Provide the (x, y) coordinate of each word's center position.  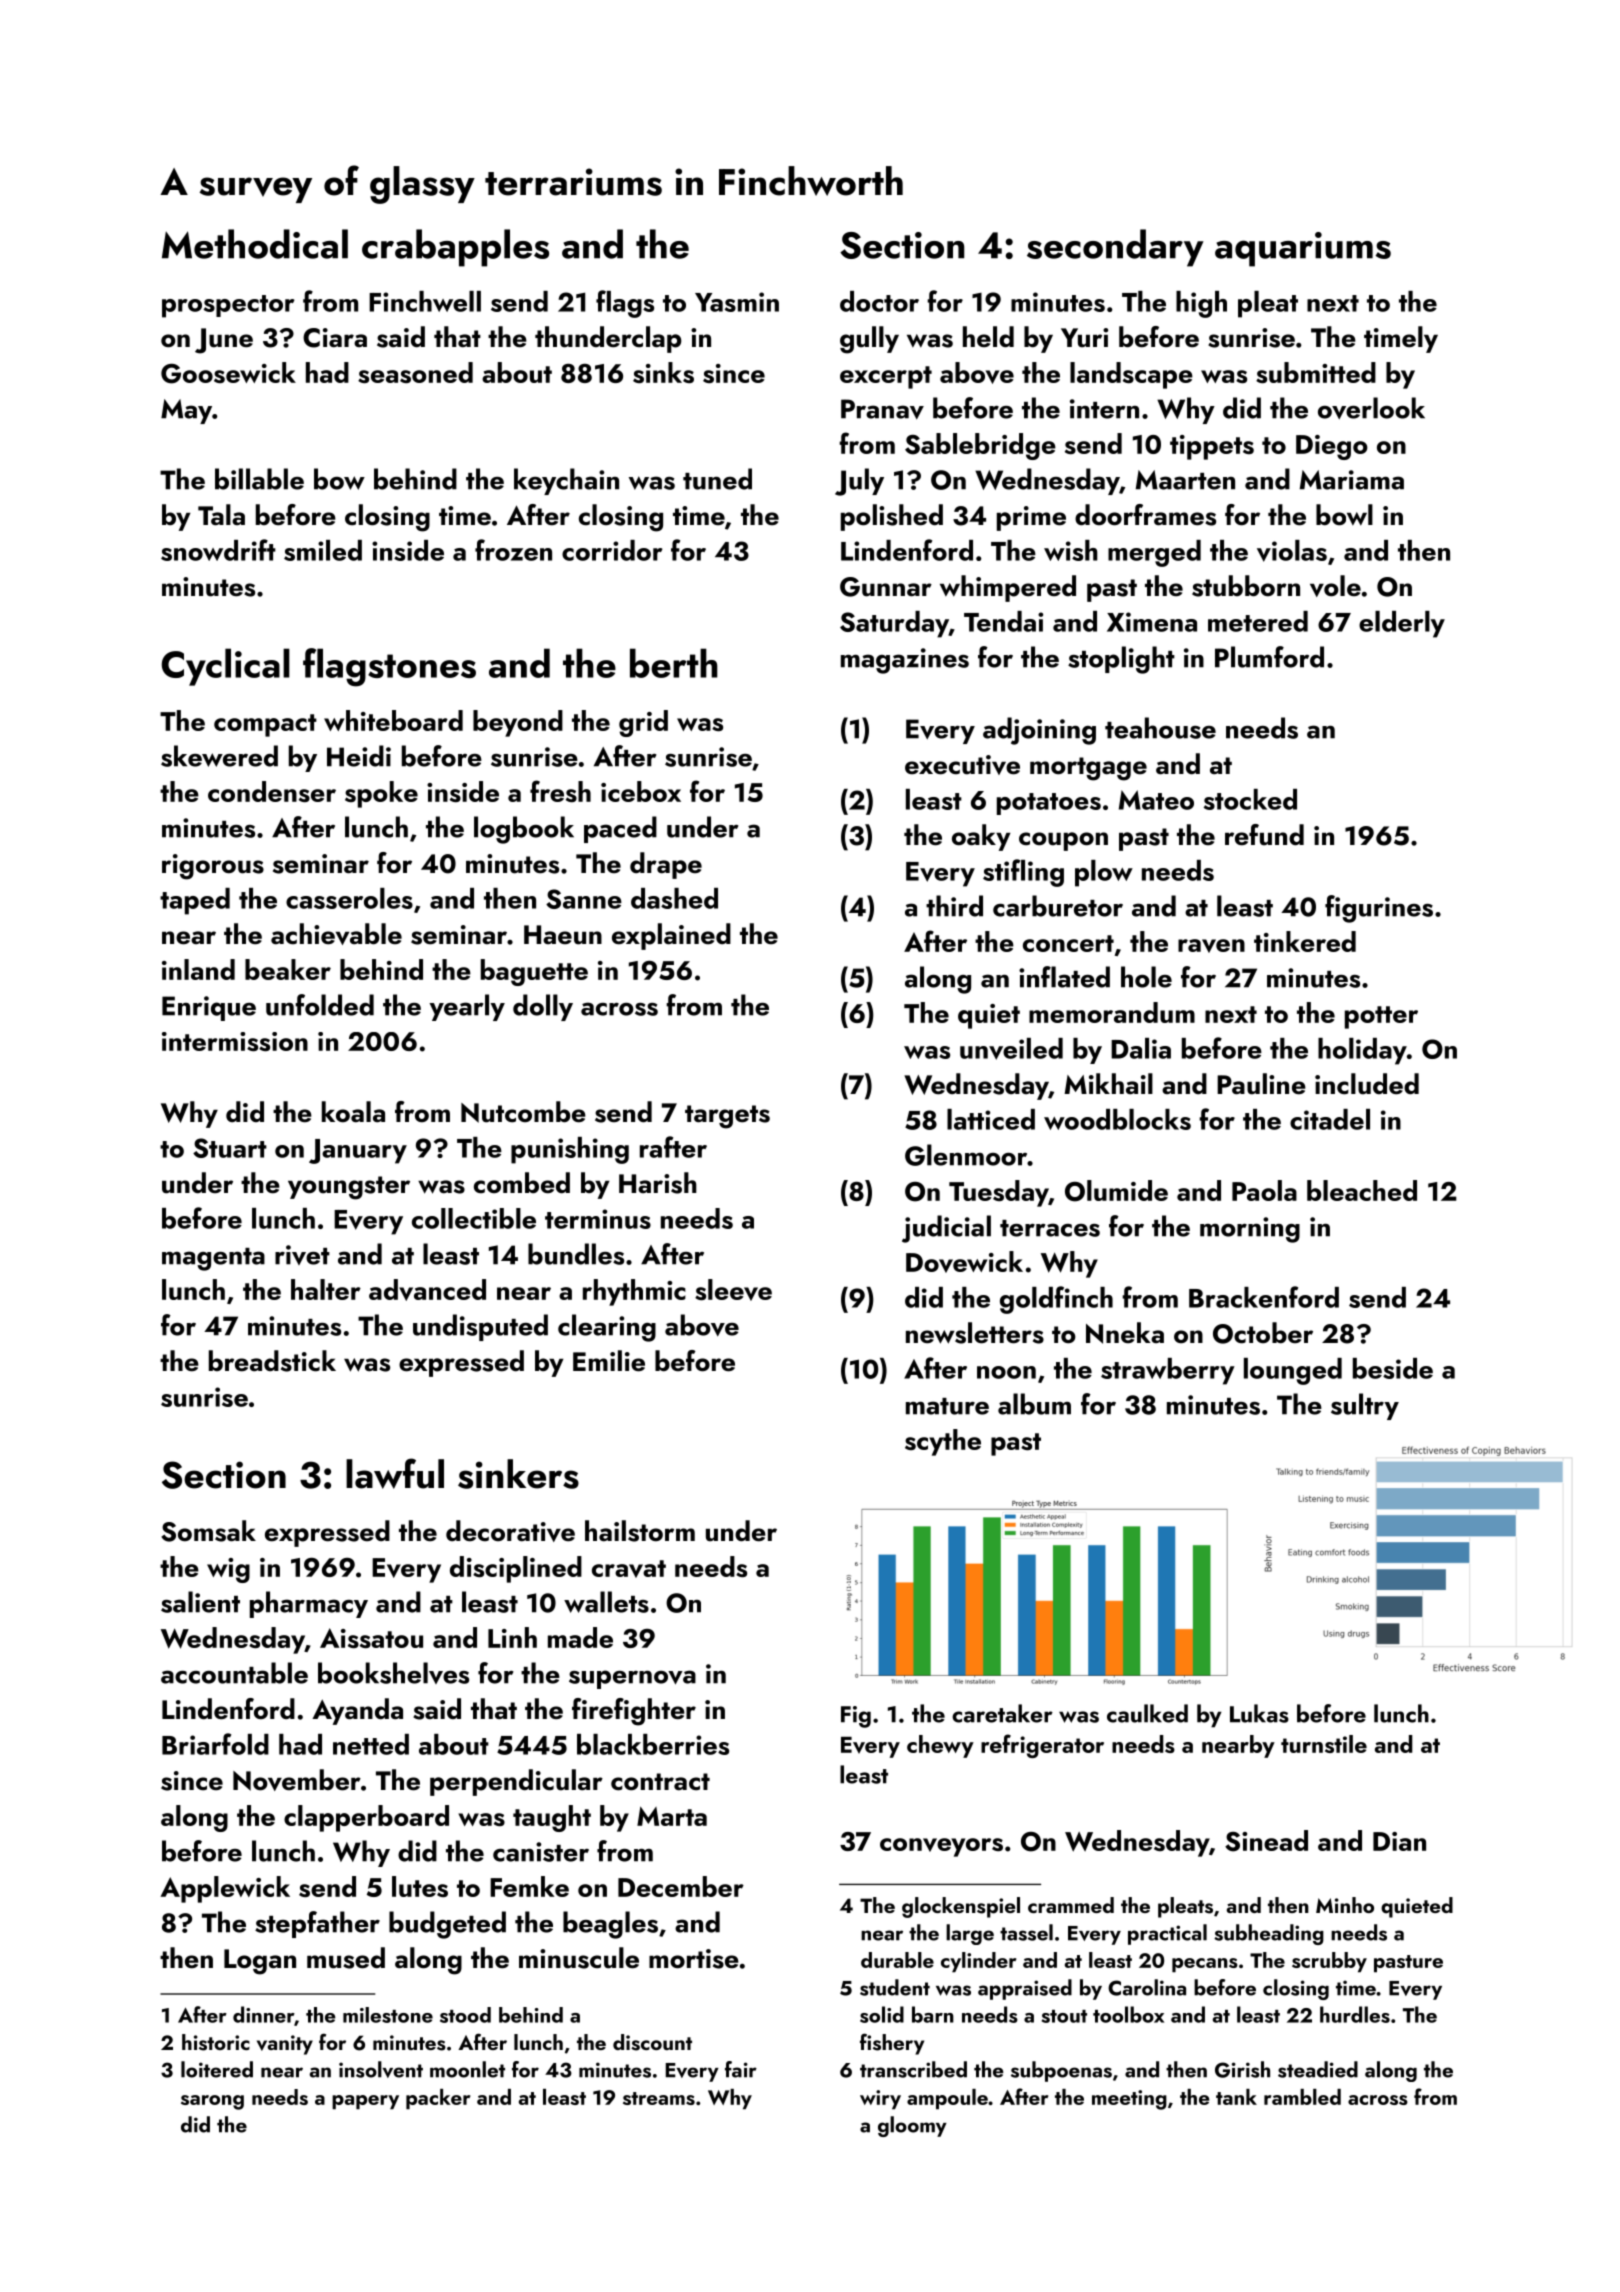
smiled (323, 550)
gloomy (912, 2126)
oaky (981, 837)
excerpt (886, 377)
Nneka (1125, 1333)
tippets (1212, 447)
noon (1006, 1372)
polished (892, 517)
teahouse (1160, 728)
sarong (212, 2102)
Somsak (208, 1531)
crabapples (455, 248)
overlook (1371, 408)
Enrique (209, 1008)
